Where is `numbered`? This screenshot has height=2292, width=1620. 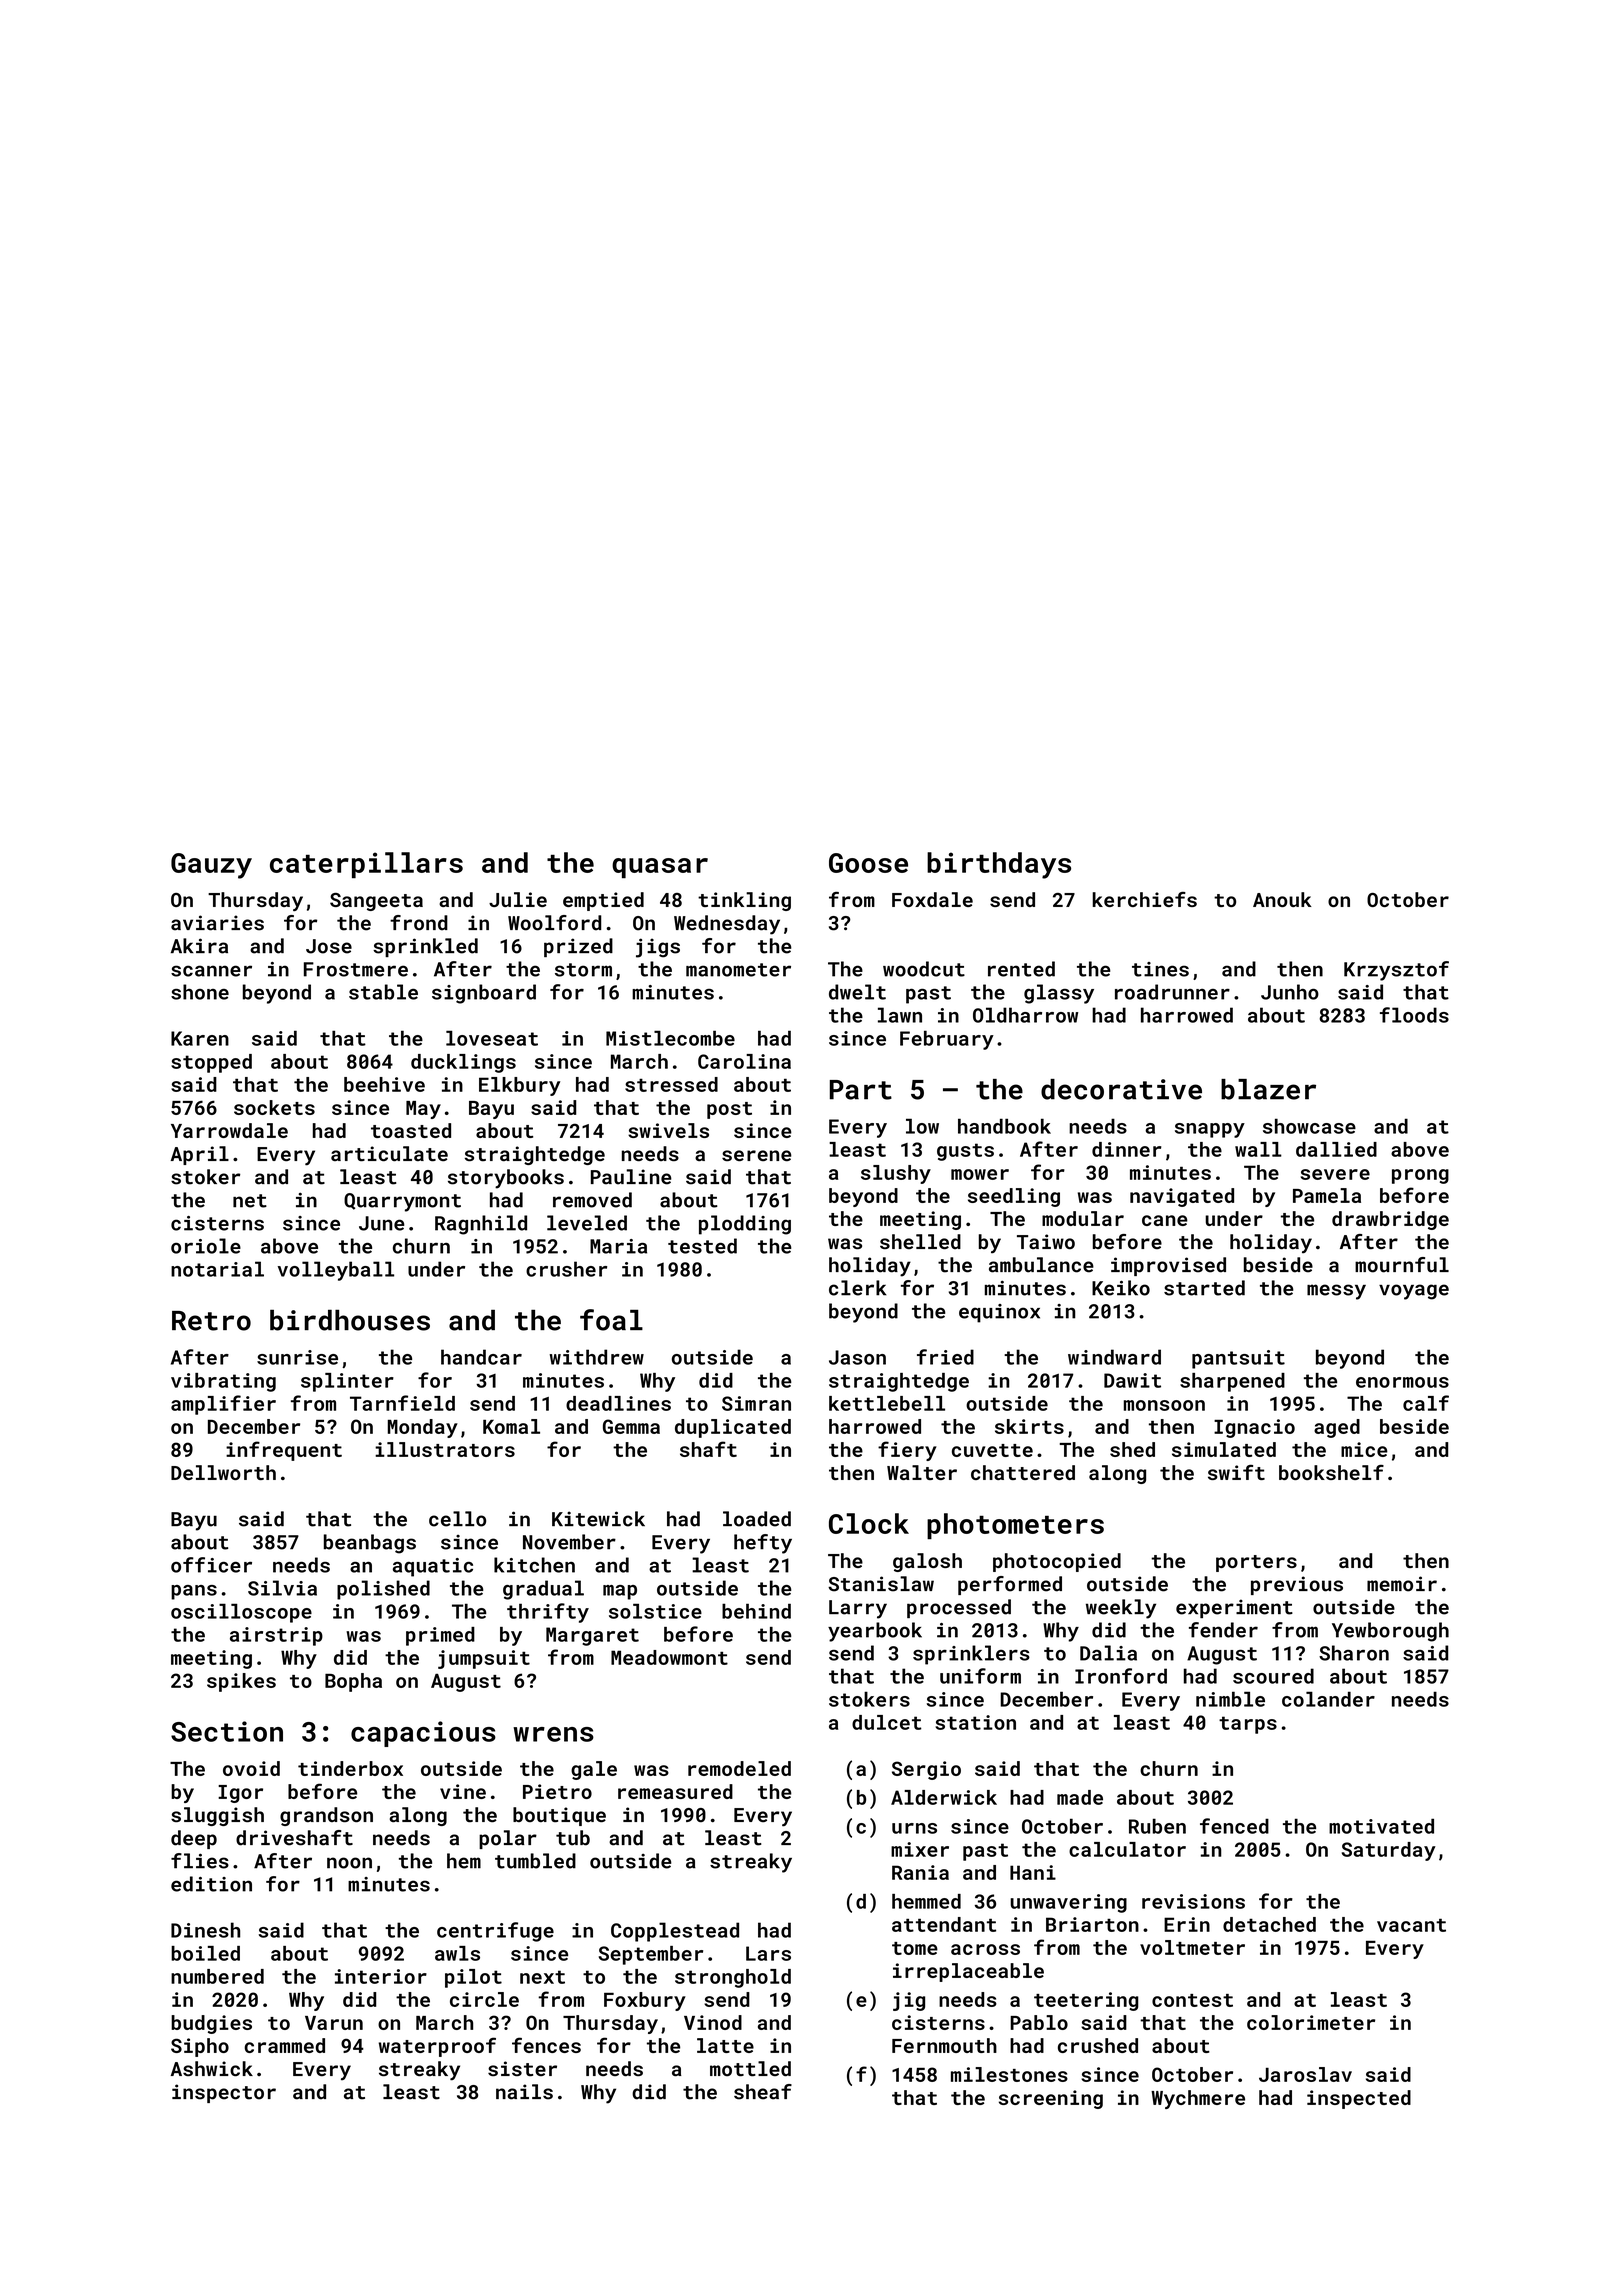
numbered is located at coordinates (217, 1976).
